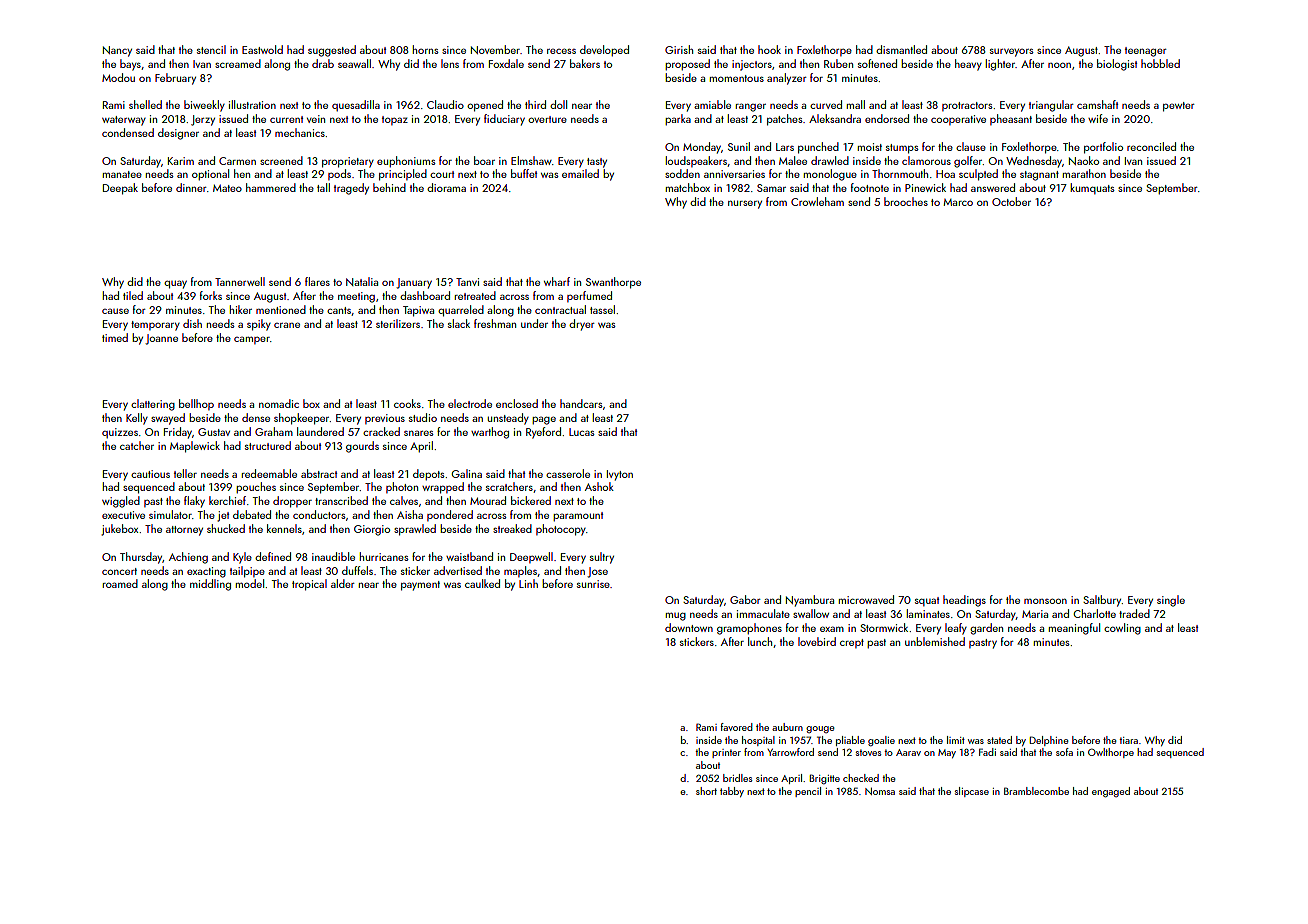  What do you see at coordinates (317, 281) in the screenshot?
I see `flares` at bounding box center [317, 281].
